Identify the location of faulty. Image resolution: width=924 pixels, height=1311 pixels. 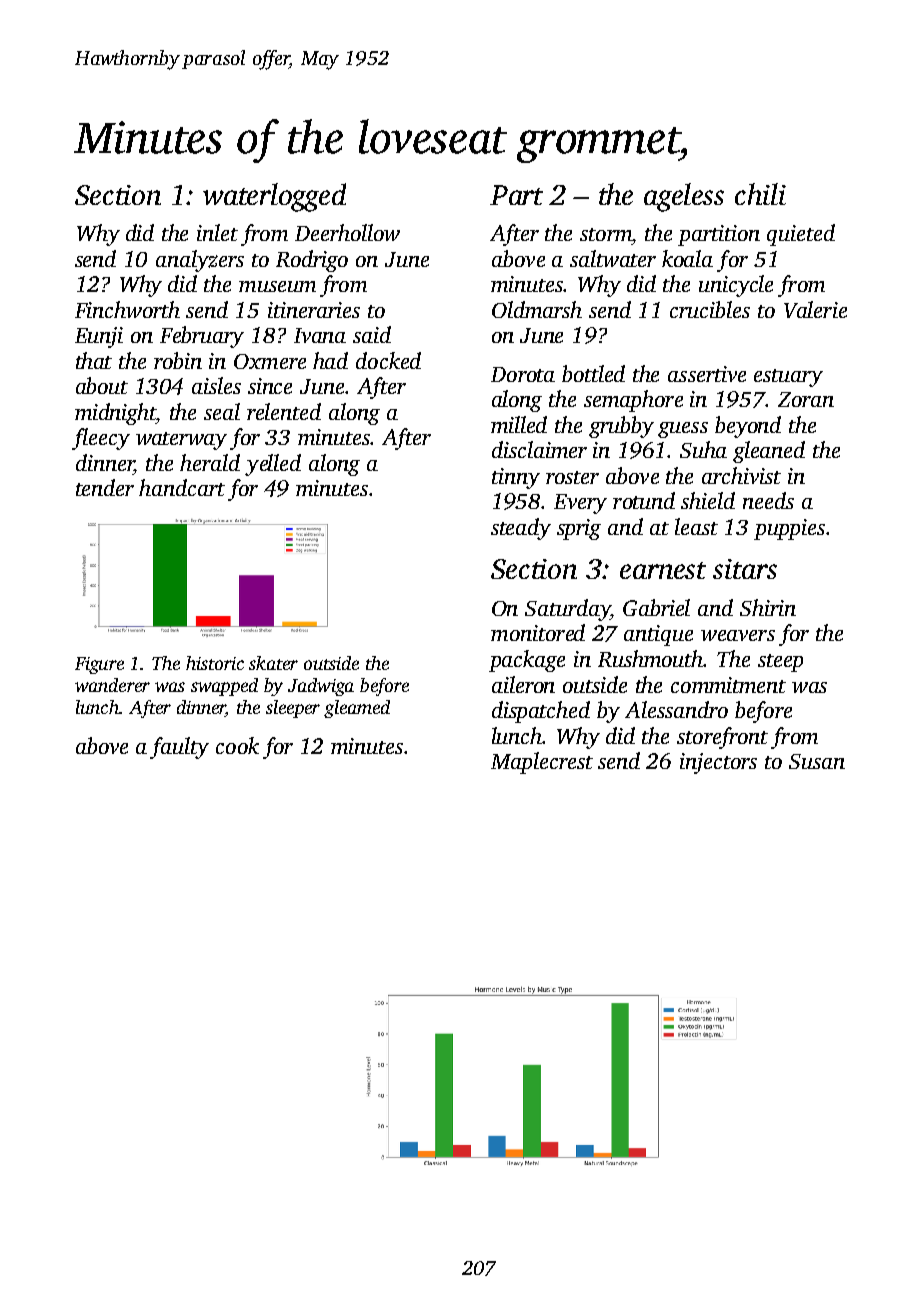
(179, 748).
